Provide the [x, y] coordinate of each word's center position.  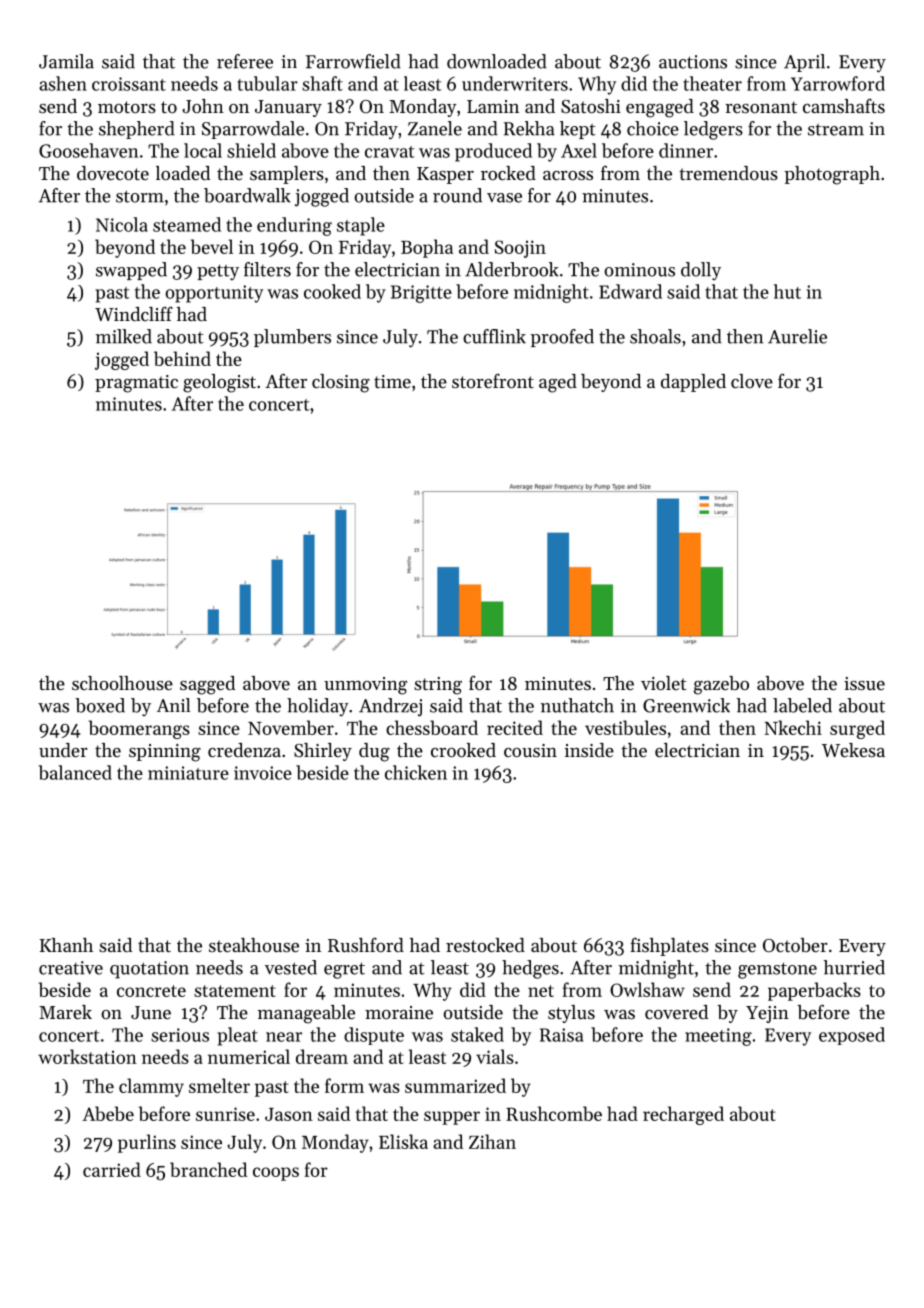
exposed [852, 1036]
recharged [683, 1115]
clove [752, 381]
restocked [485, 945]
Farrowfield [353, 61]
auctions [693, 62]
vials [495, 1056]
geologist [219, 383]
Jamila [66, 61]
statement [235, 991]
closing [341, 383]
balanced [75, 772]
